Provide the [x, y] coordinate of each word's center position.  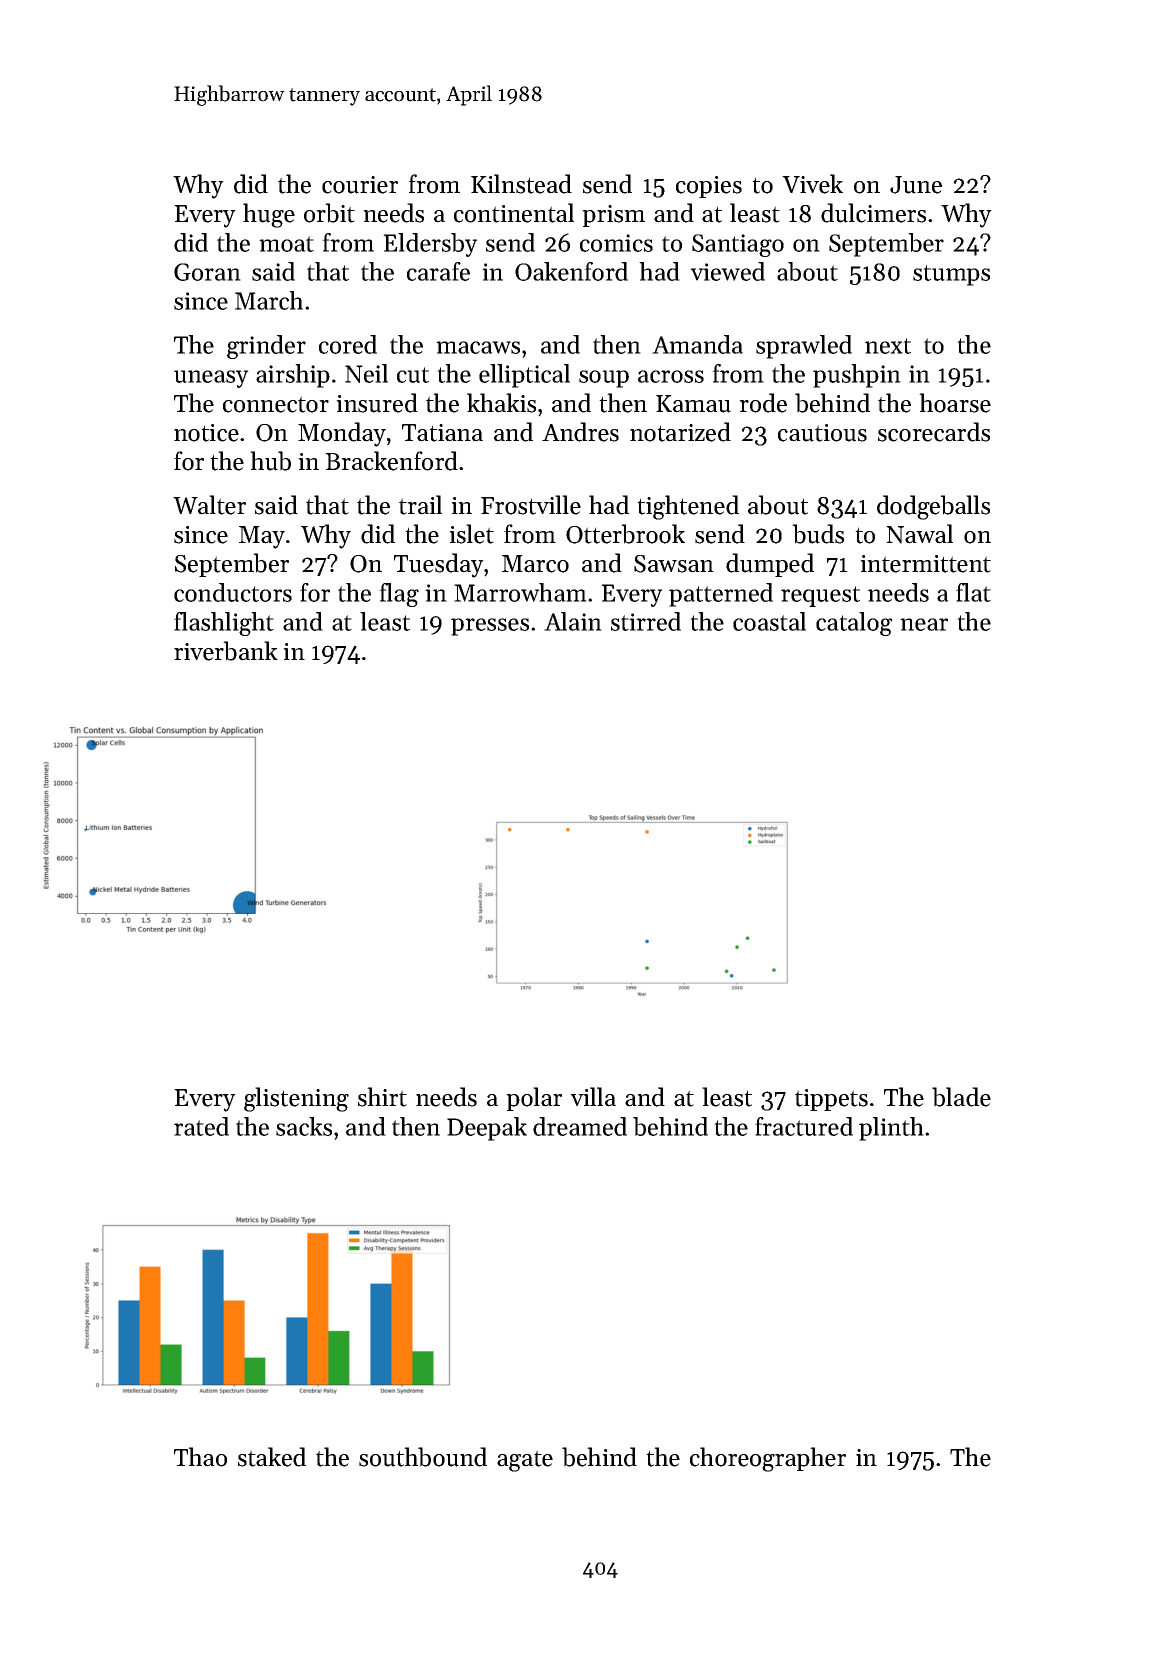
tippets [831, 1100]
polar [534, 1099]
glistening [296, 1099]
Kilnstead [521, 184]
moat [286, 244]
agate [525, 1461]
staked [272, 1457]
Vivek [812, 184]
